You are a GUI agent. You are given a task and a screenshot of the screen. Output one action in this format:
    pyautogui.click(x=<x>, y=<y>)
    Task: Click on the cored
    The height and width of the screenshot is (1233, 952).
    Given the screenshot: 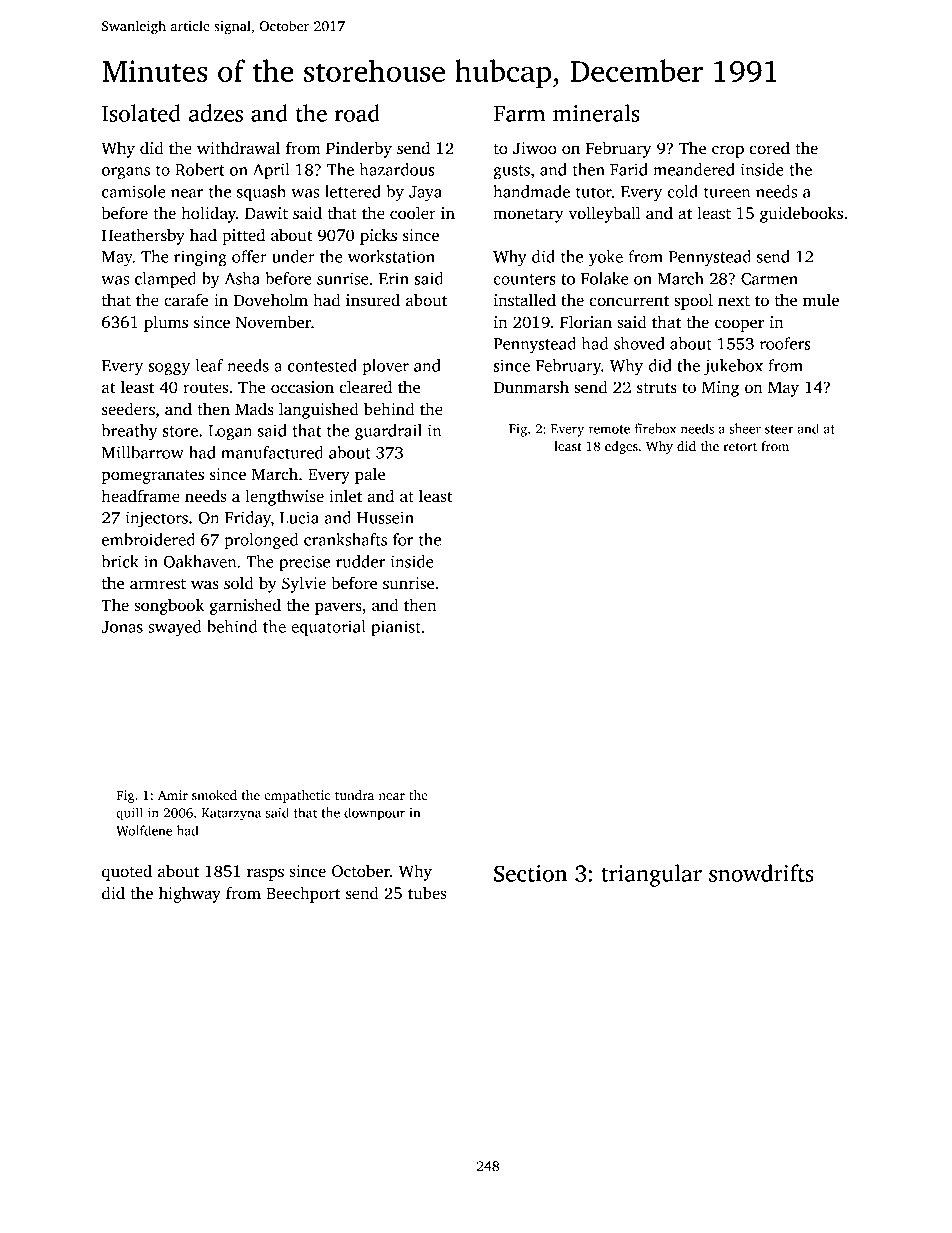 What is the action you would take?
    pyautogui.click(x=769, y=148)
